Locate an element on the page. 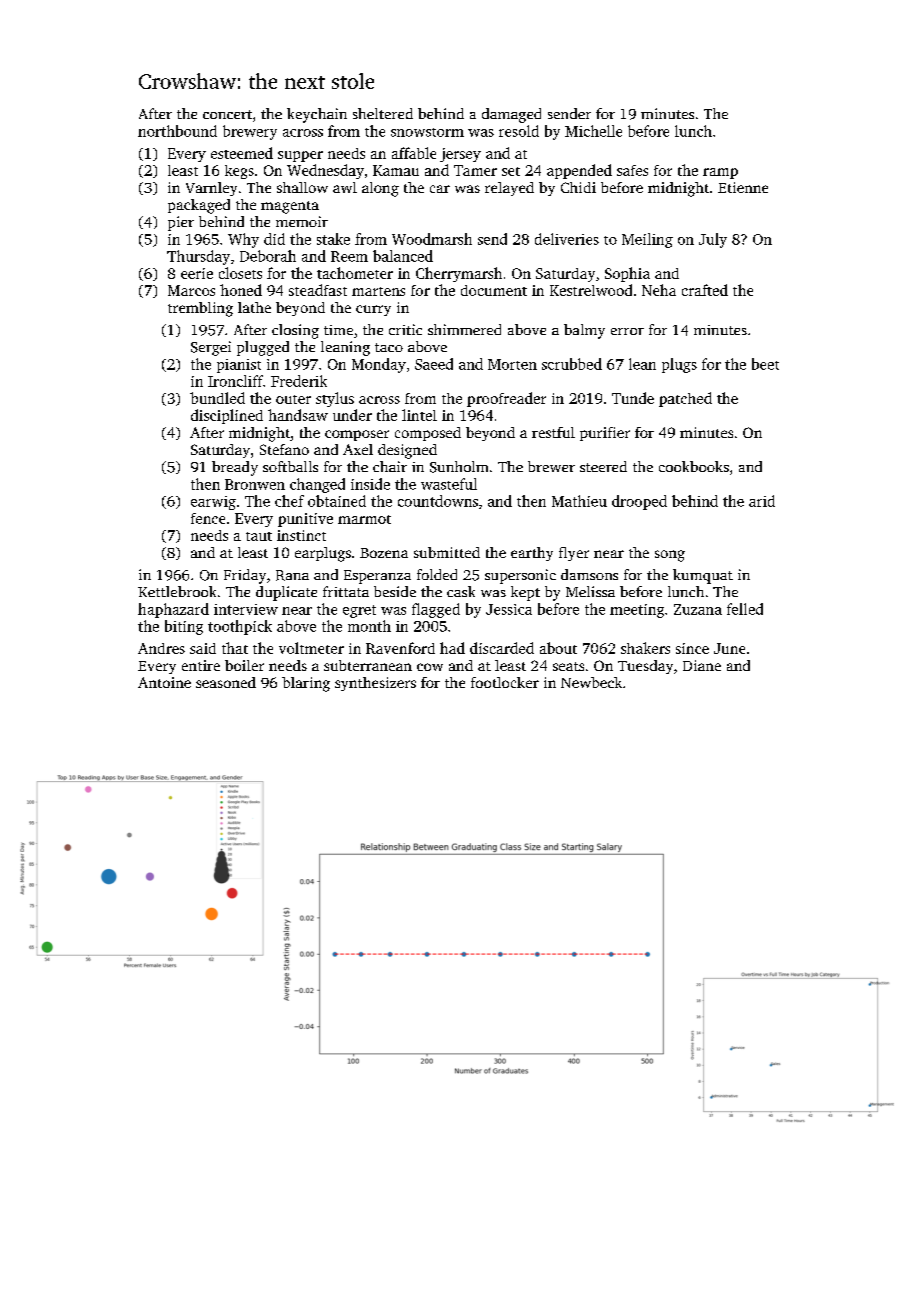  safes is located at coordinates (632, 170).
